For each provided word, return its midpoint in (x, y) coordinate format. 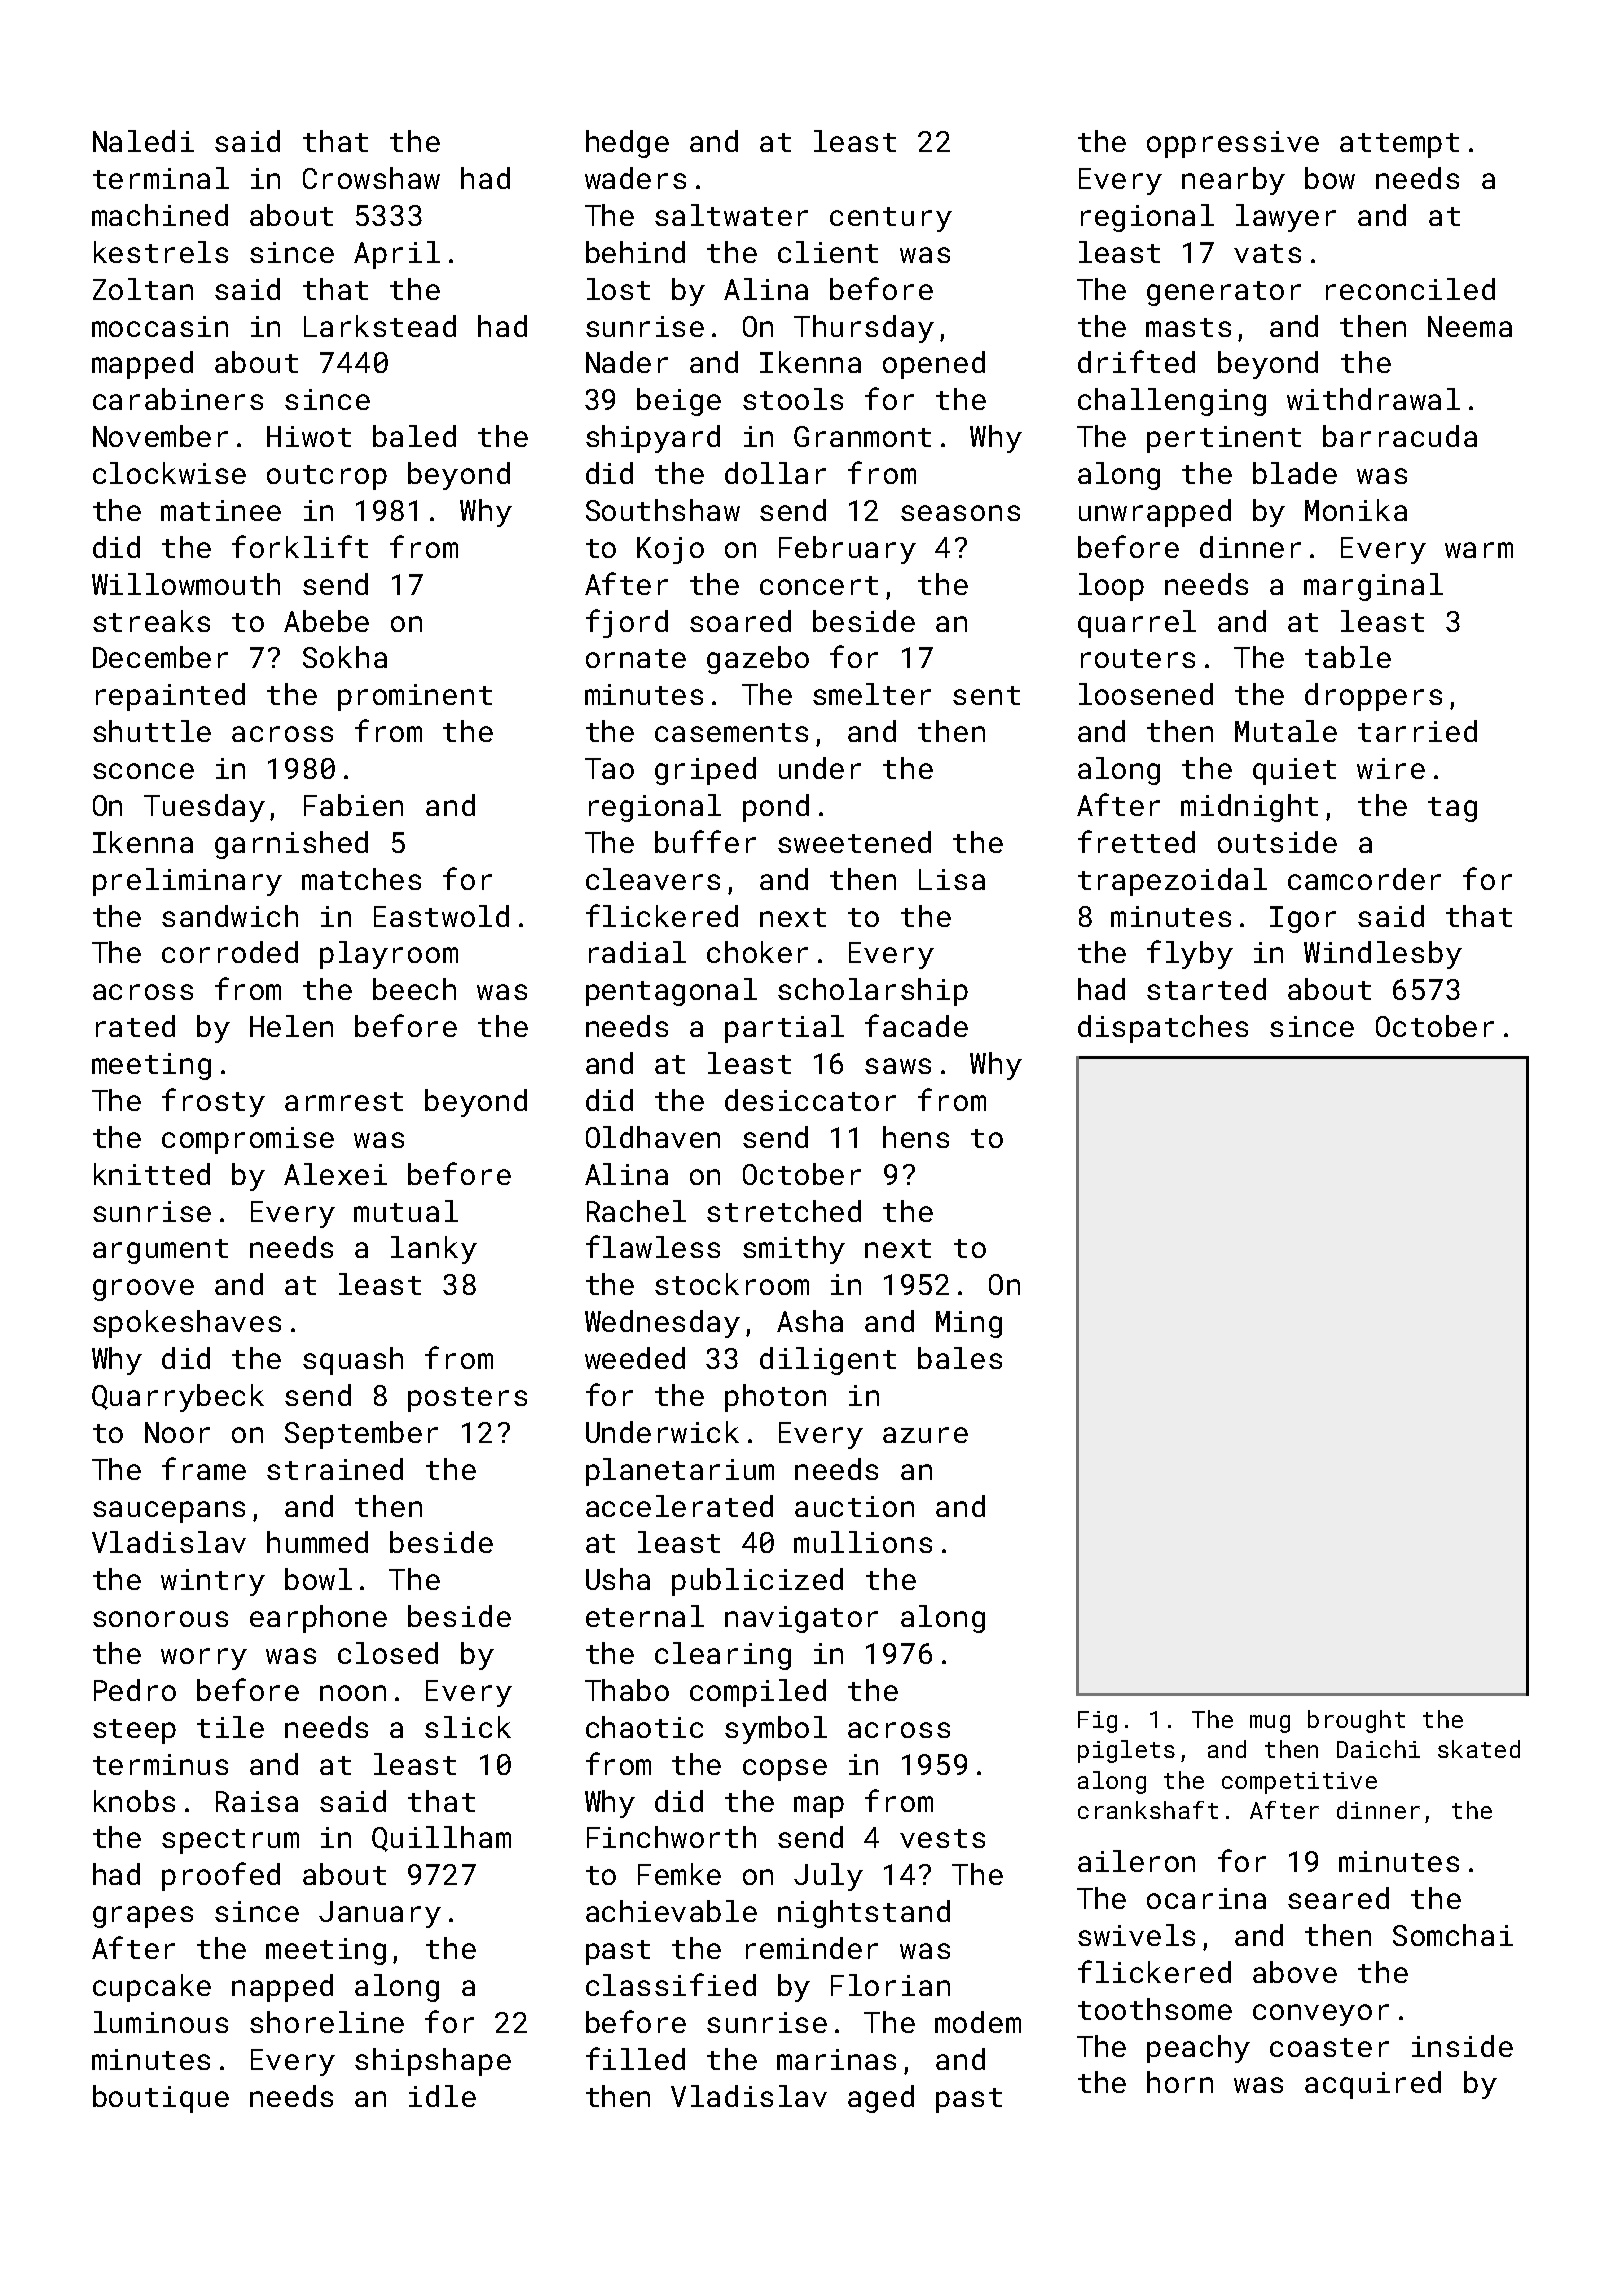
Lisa (952, 879)
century (891, 219)
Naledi (143, 141)
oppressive (1233, 144)
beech (414, 989)
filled (635, 2058)
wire (1391, 768)
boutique (161, 2099)
